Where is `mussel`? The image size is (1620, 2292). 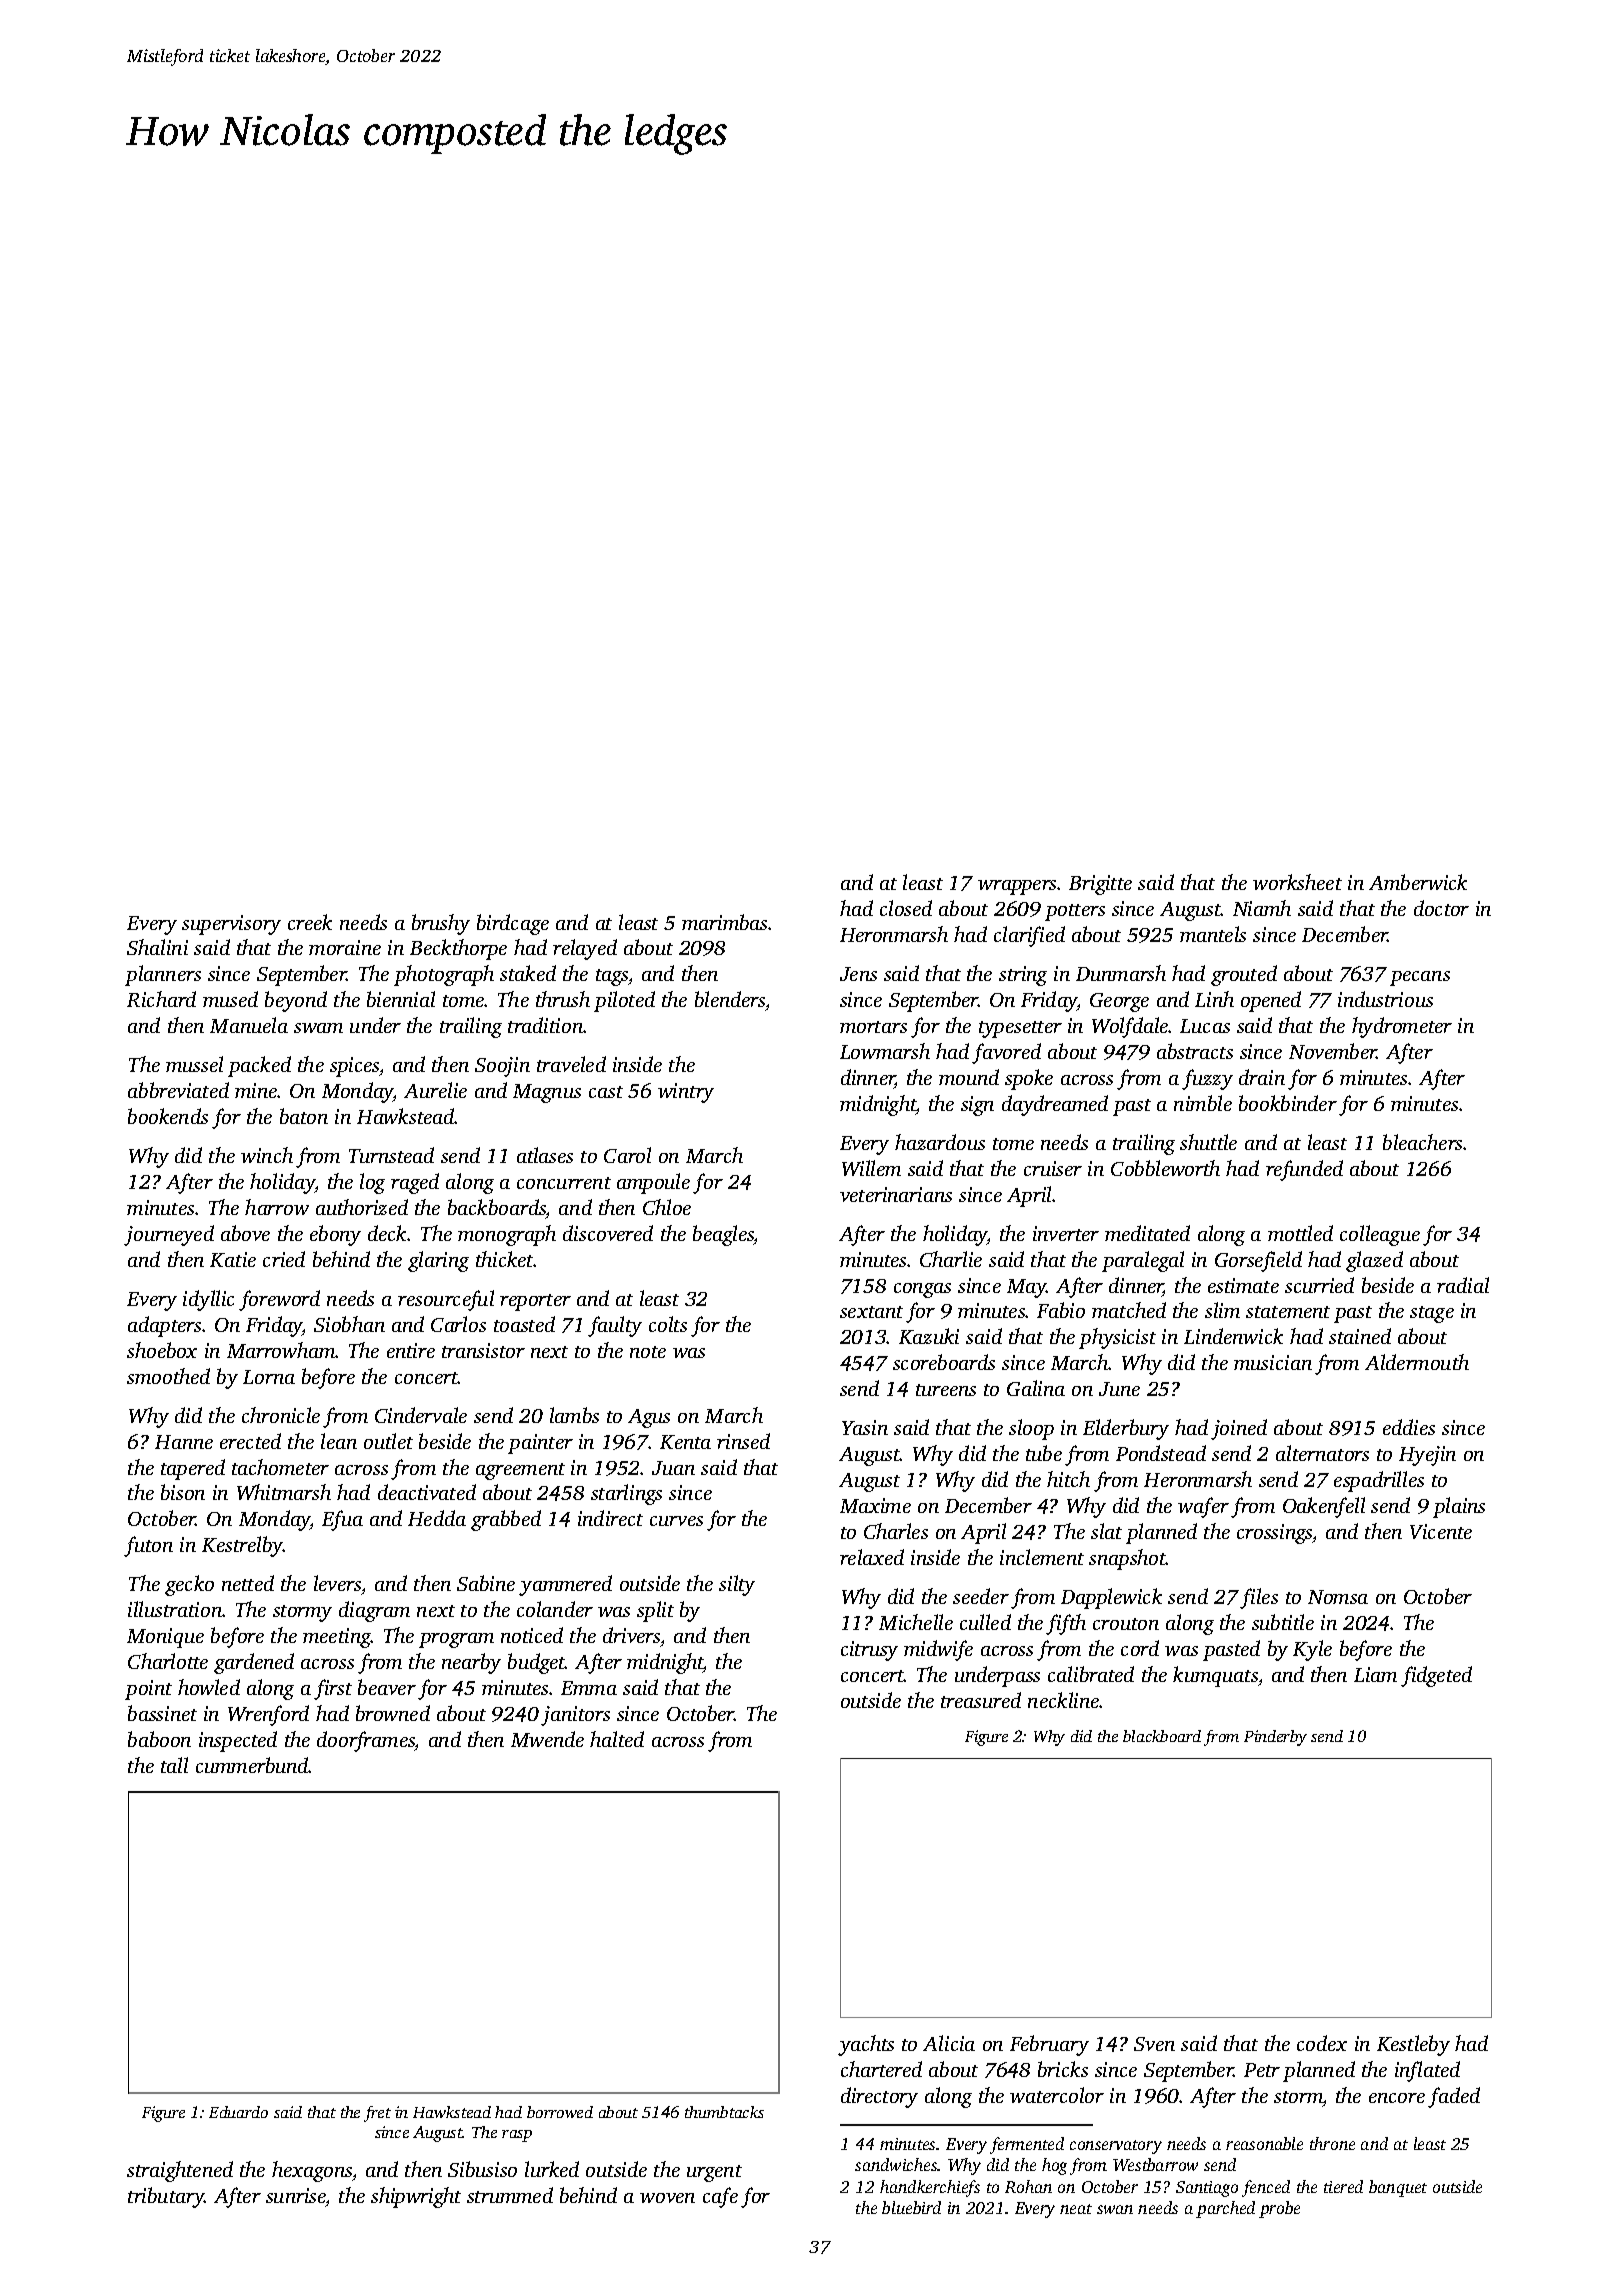
mussel is located at coordinates (194, 1064).
